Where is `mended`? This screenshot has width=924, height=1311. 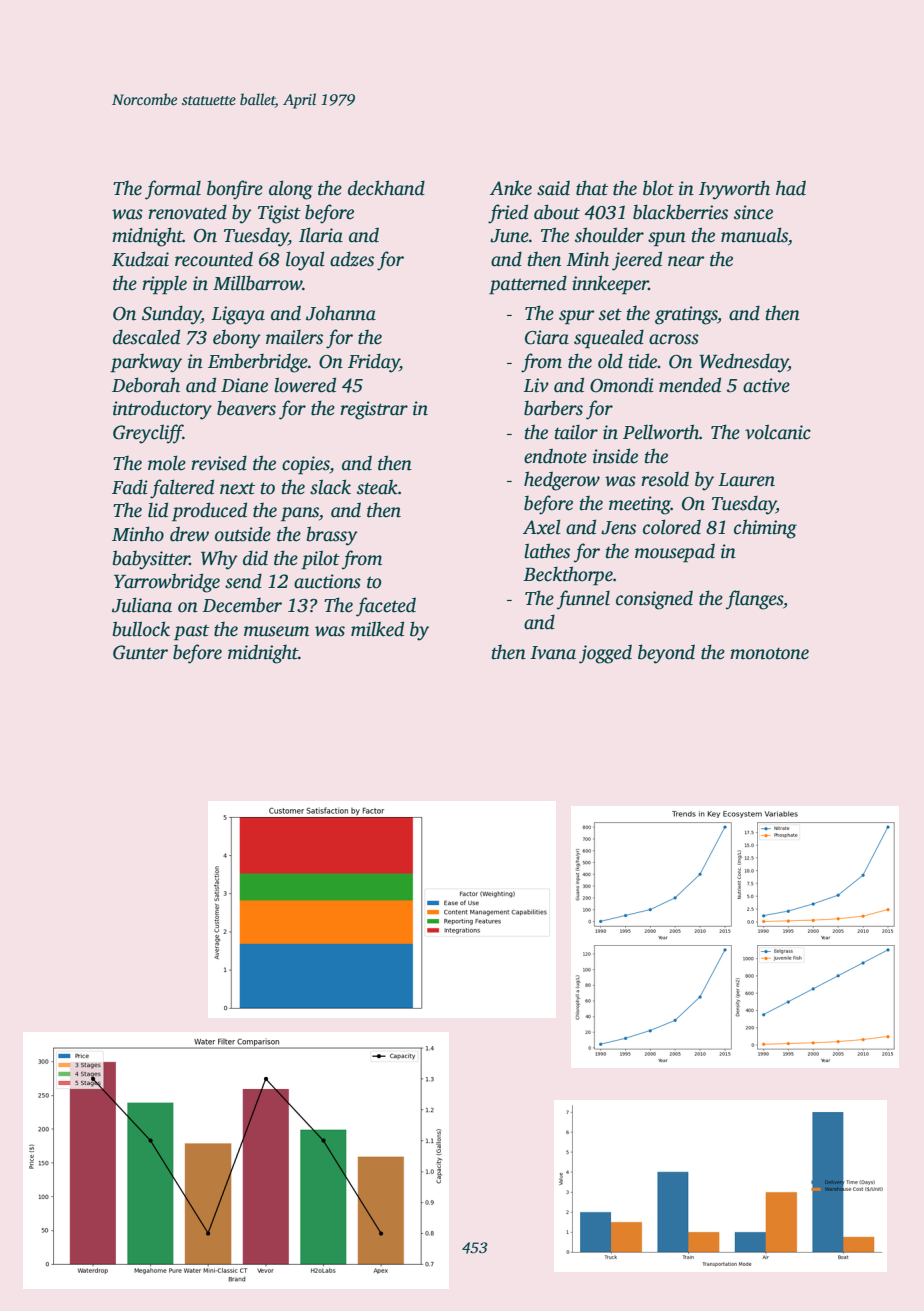 mended is located at coordinates (690, 385).
